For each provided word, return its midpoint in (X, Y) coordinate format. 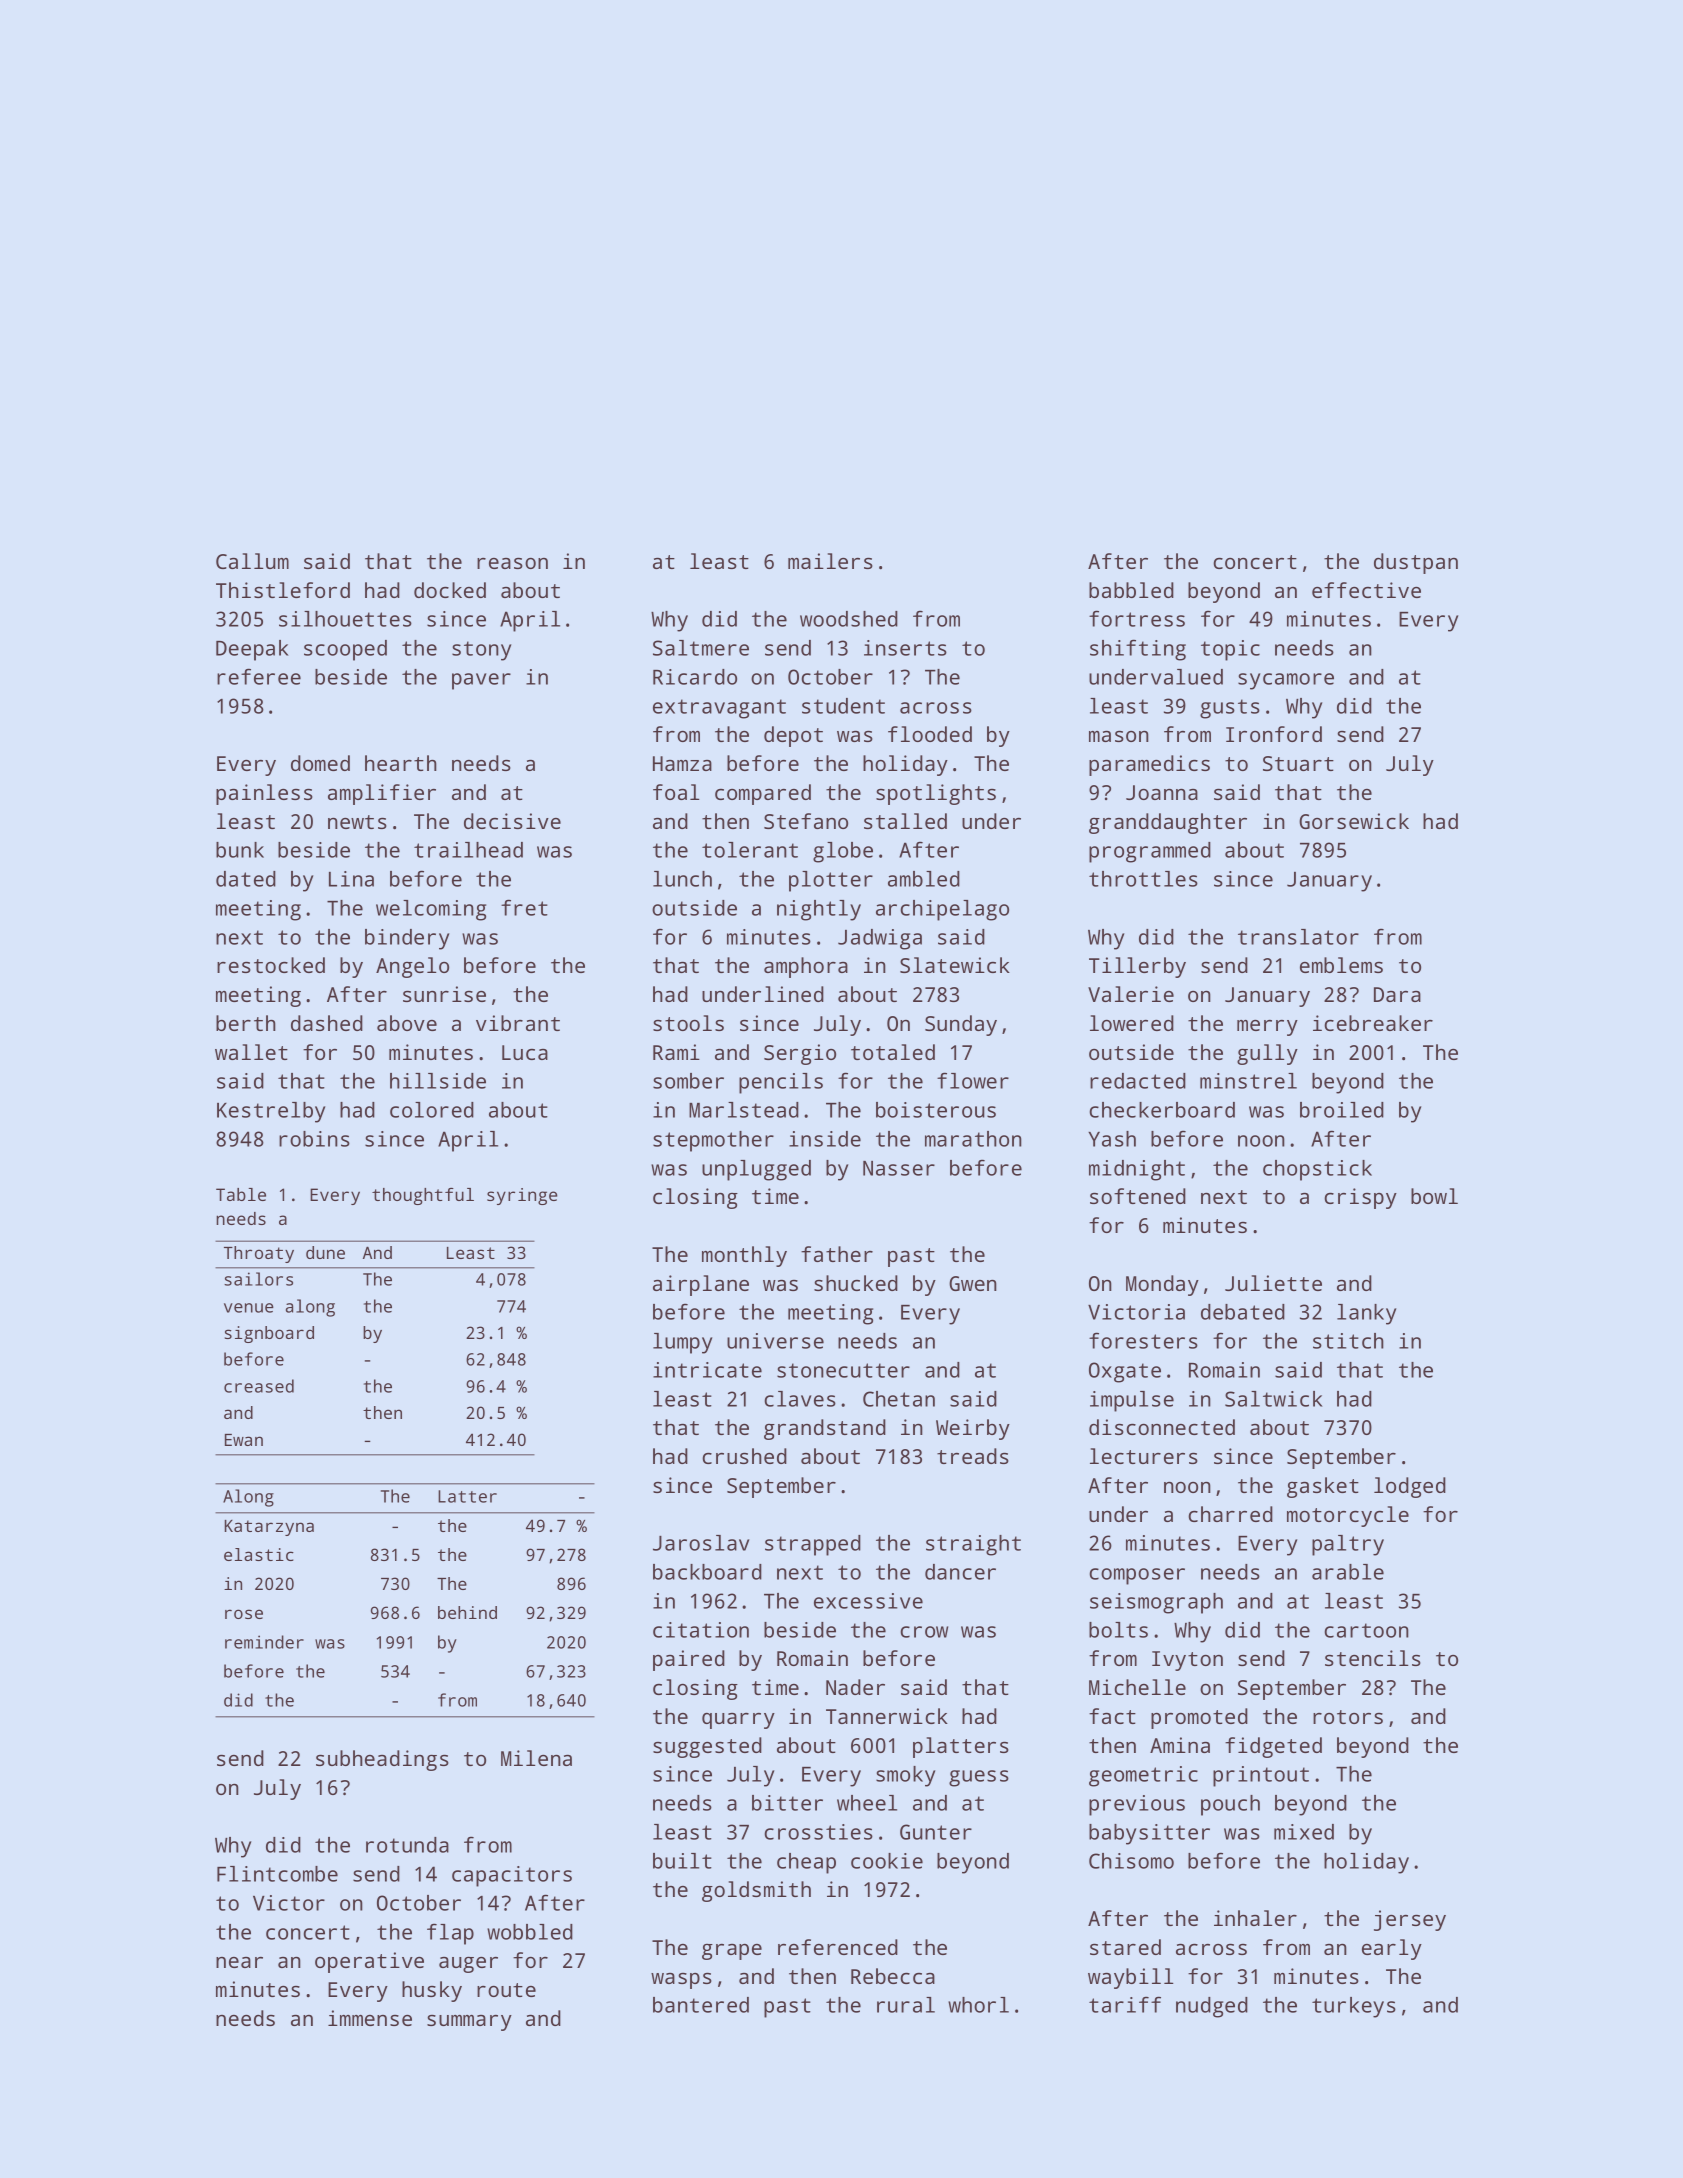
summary (469, 2023)
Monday (1162, 1285)
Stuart (1298, 763)
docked (450, 590)
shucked (856, 1283)
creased (259, 1386)
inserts (905, 648)
